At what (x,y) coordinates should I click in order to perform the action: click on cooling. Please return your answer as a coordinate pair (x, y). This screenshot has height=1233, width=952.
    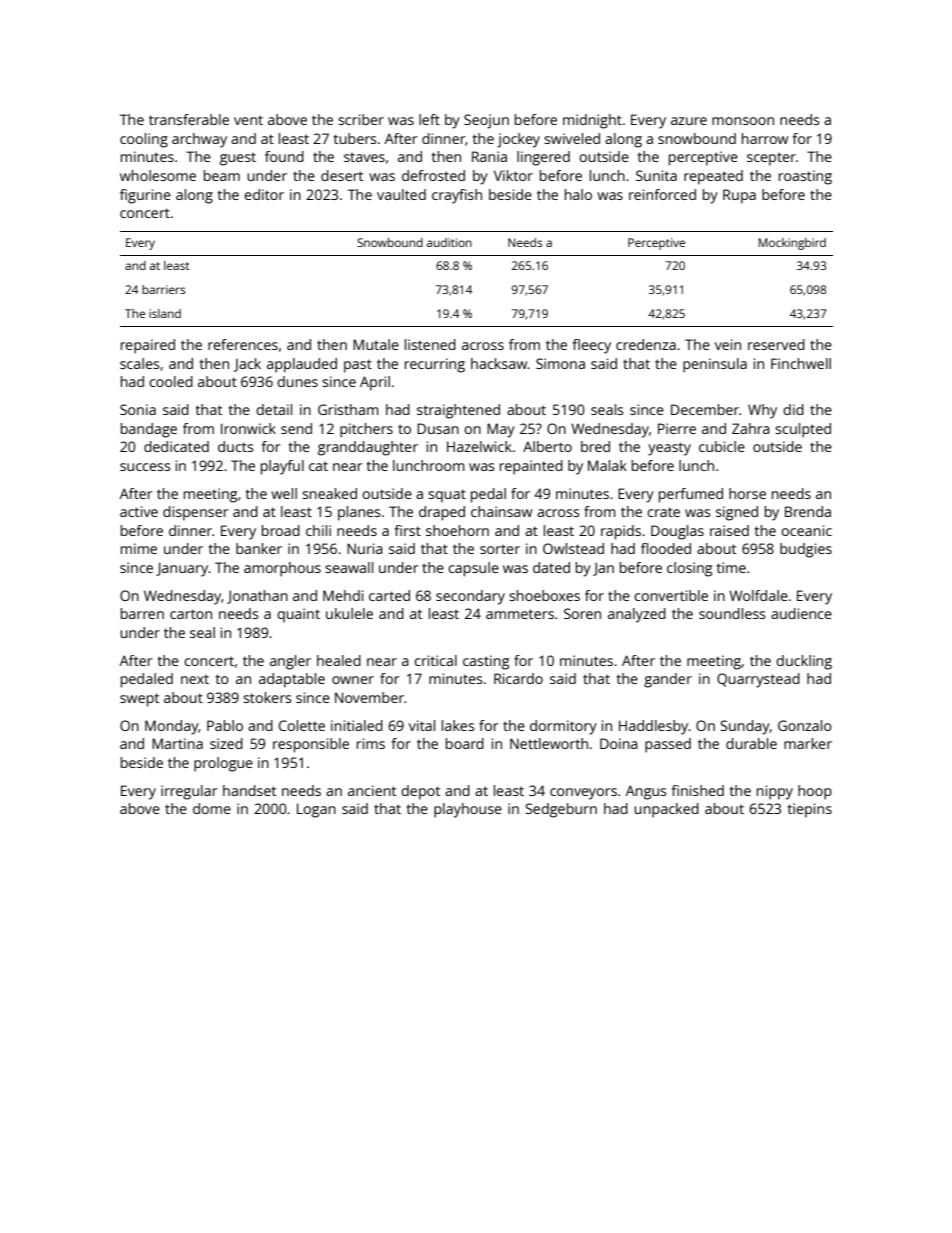
    Looking at the image, I should click on (144, 140).
